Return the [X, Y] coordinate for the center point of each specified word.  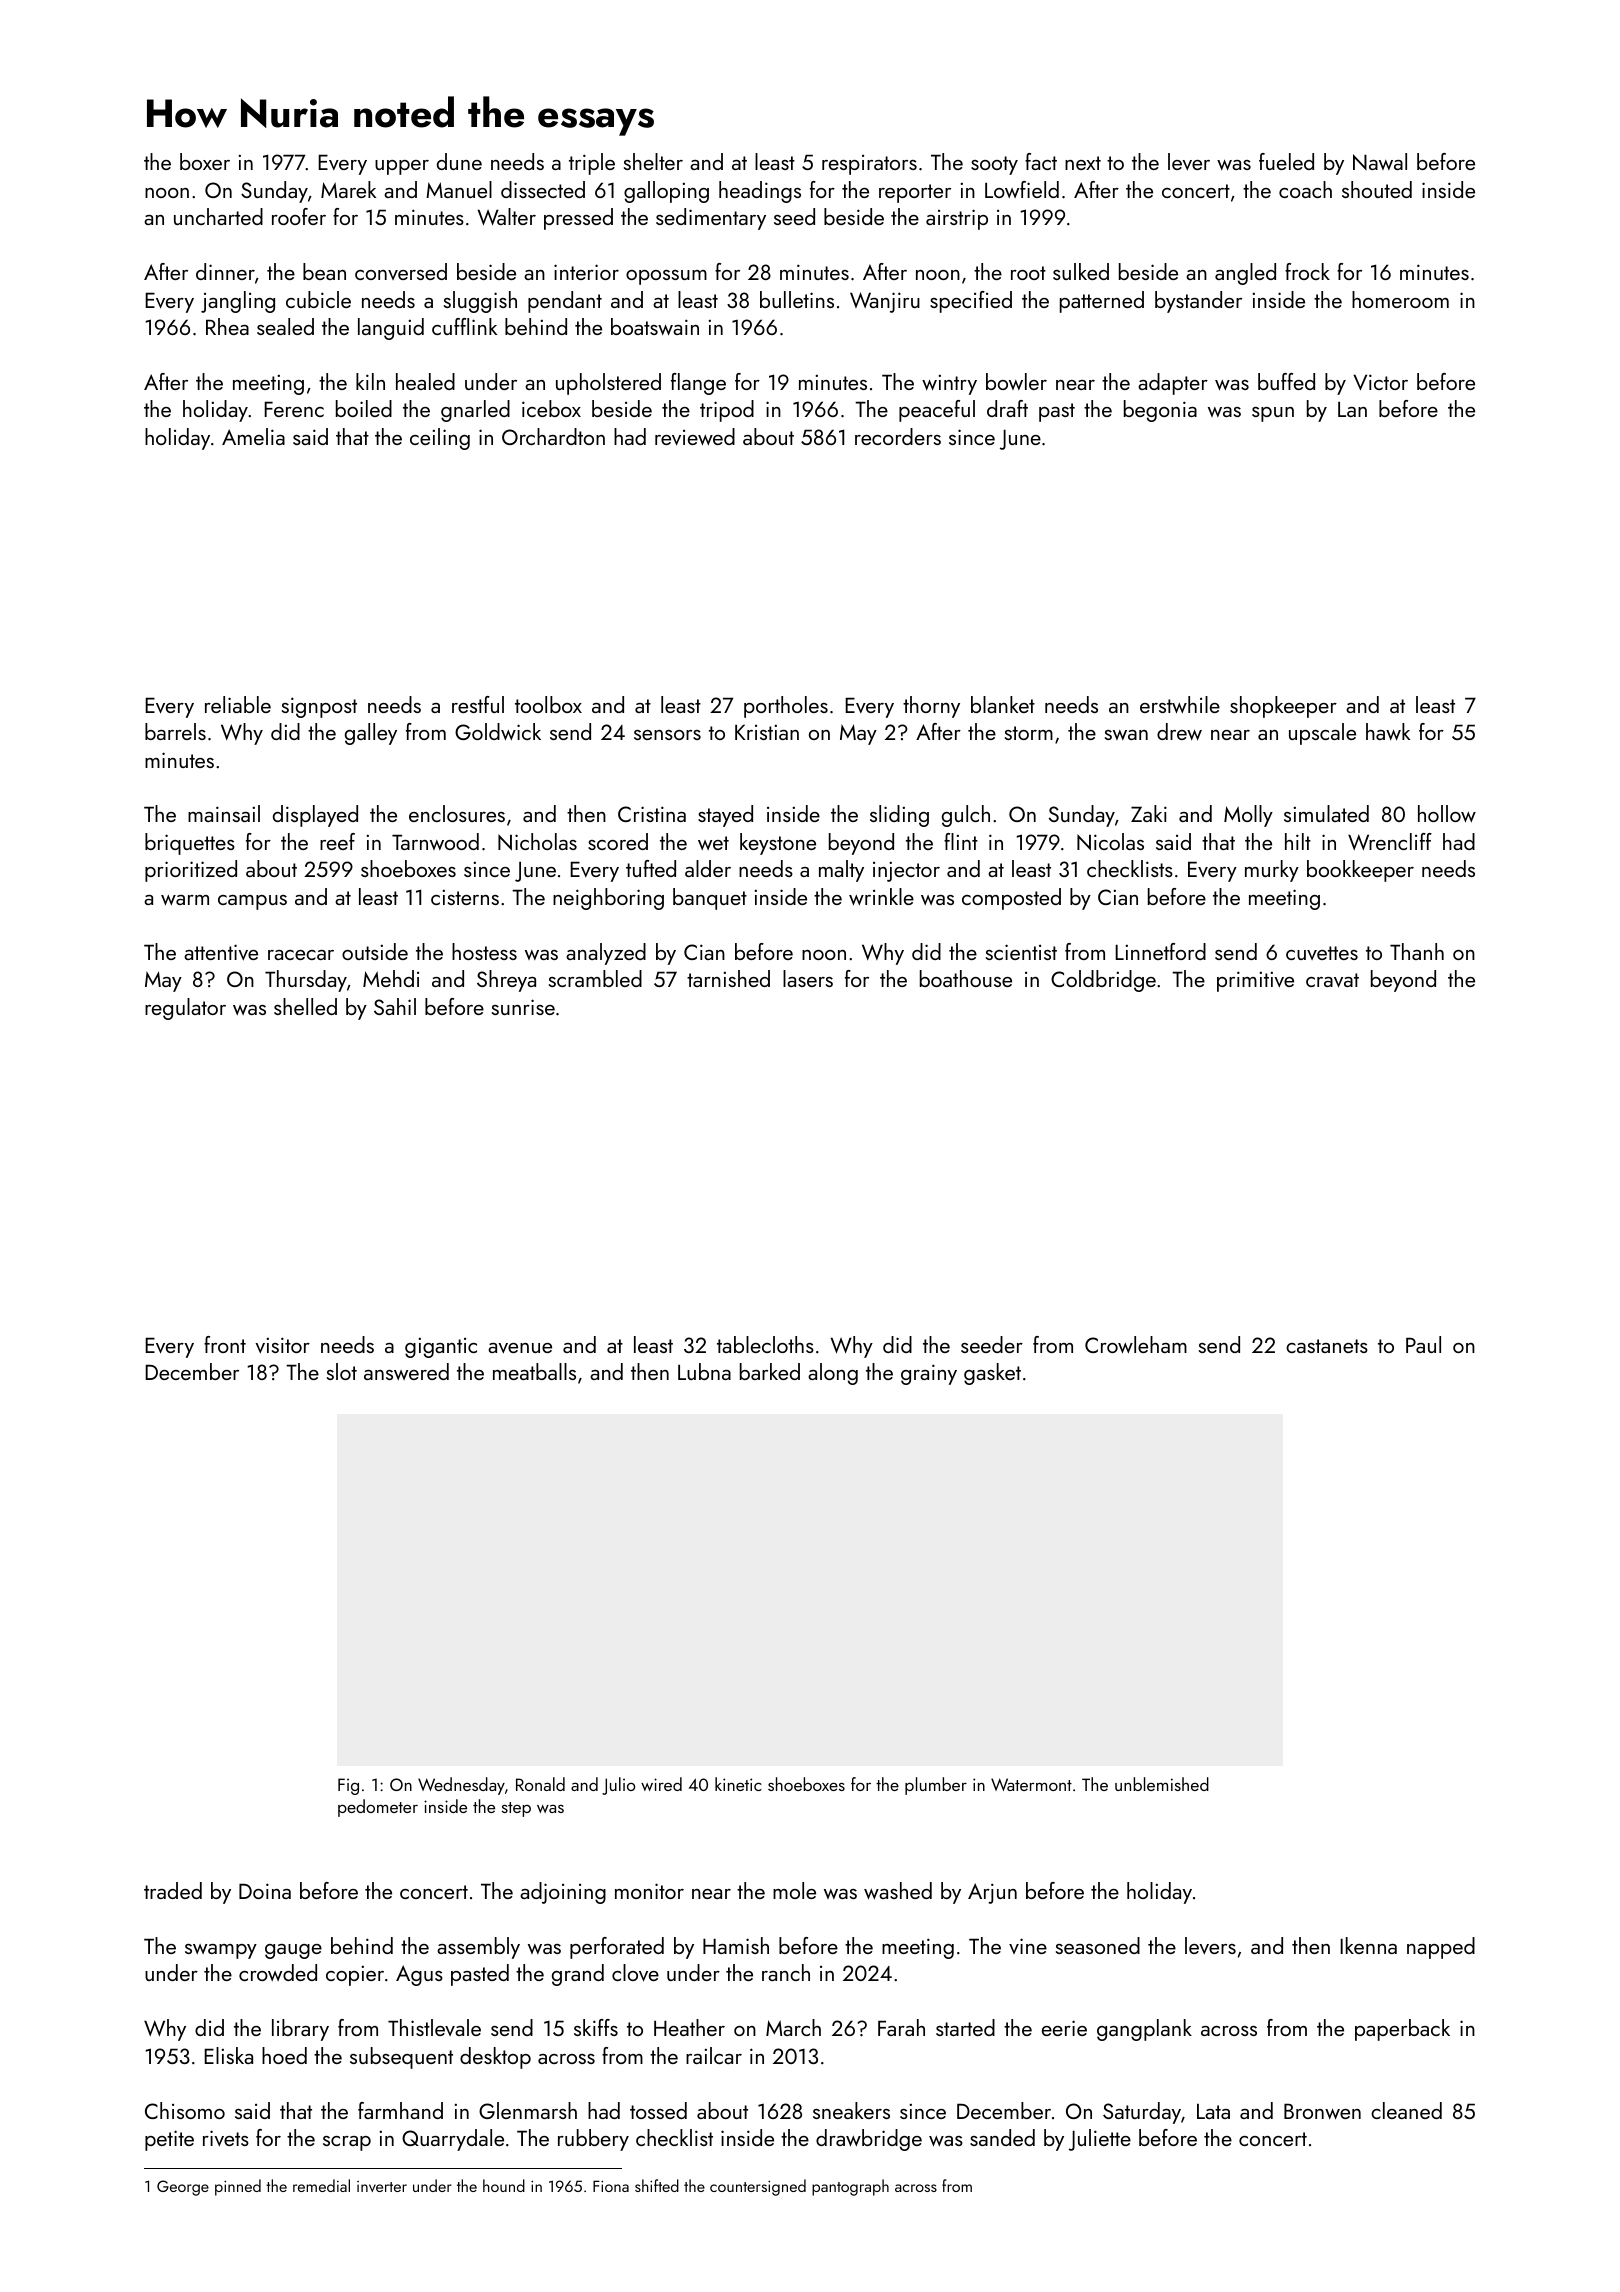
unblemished [1162, 1784]
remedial [321, 2185]
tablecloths [765, 1344]
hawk [1388, 731]
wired [661, 1784]
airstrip [957, 219]
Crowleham [1136, 1344]
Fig [348, 1786]
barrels [175, 731]
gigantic [441, 1347]
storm [1029, 733]
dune [459, 161]
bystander [1198, 302]
